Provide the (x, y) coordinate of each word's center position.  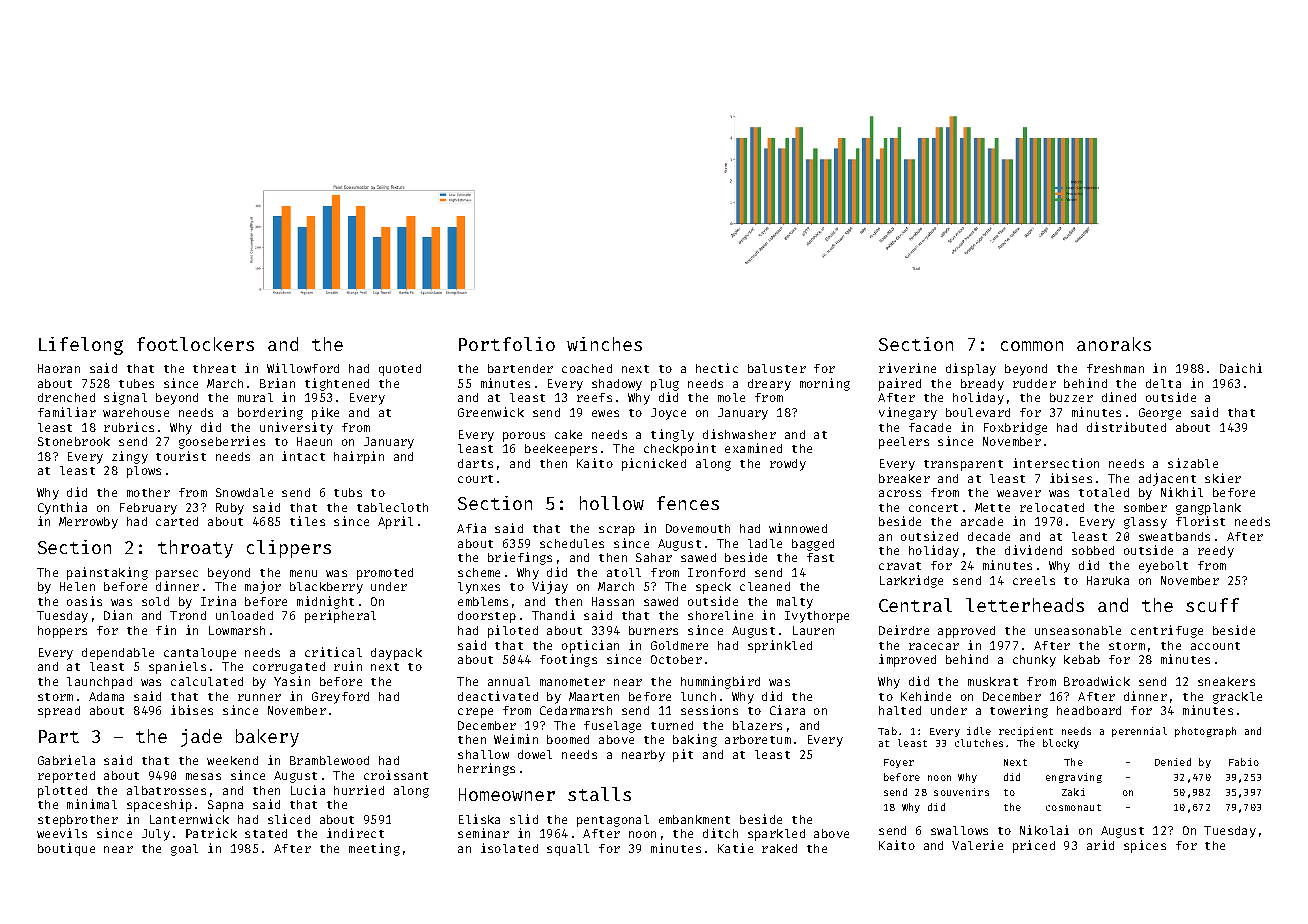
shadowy (617, 385)
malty (795, 603)
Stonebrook (74, 441)
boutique (66, 849)
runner (259, 697)
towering (1019, 711)
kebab (1082, 659)
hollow (612, 503)
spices (1145, 846)
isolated (509, 848)
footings (568, 660)
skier (1223, 478)
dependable (118, 654)
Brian (277, 383)
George (1160, 414)
